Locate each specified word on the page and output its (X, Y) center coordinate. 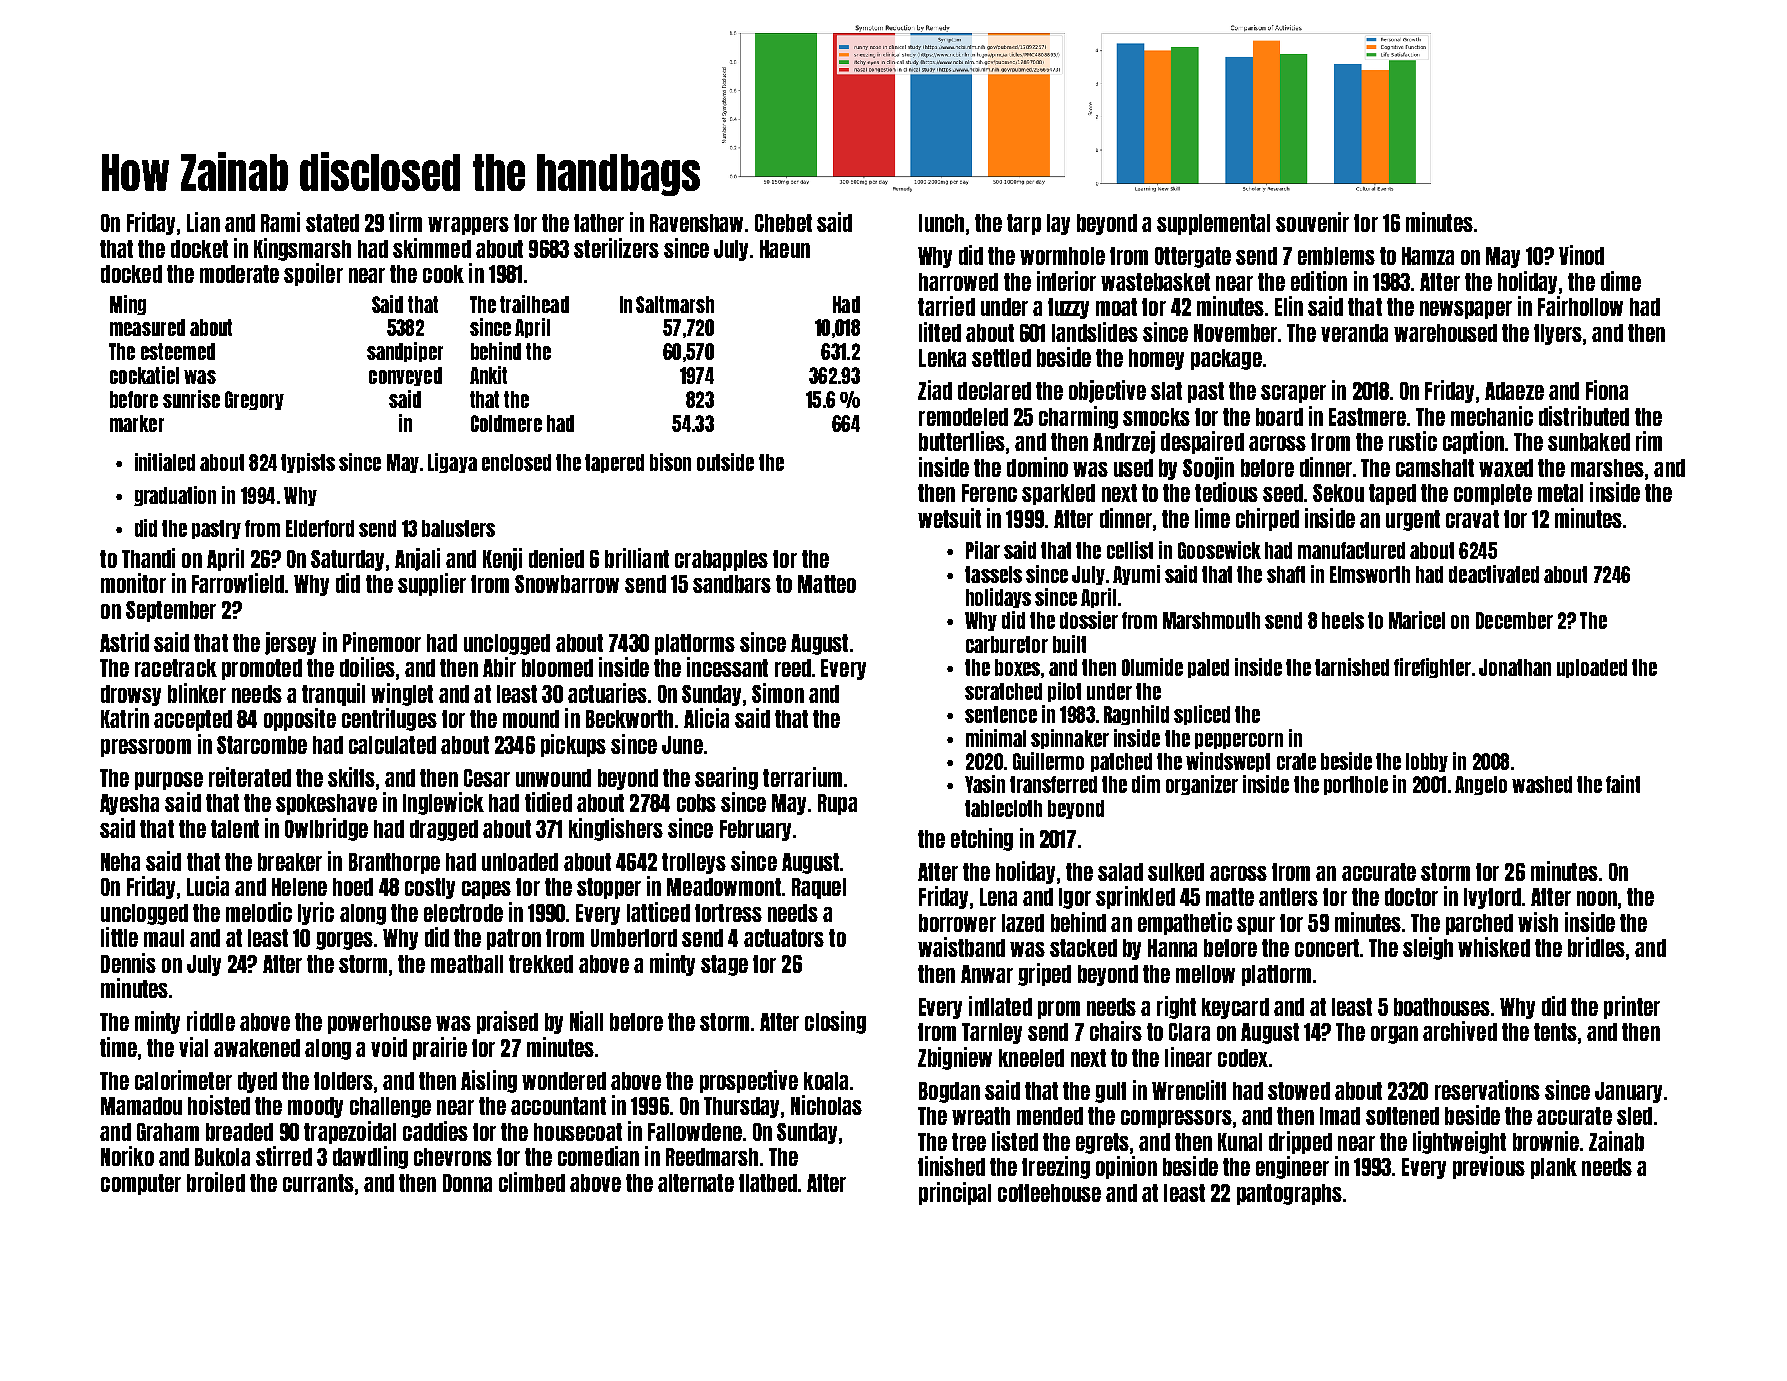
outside (725, 462)
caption (1473, 442)
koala (826, 1081)
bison (670, 462)
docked (131, 274)
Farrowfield (238, 583)
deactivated (1494, 574)
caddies (435, 1131)
